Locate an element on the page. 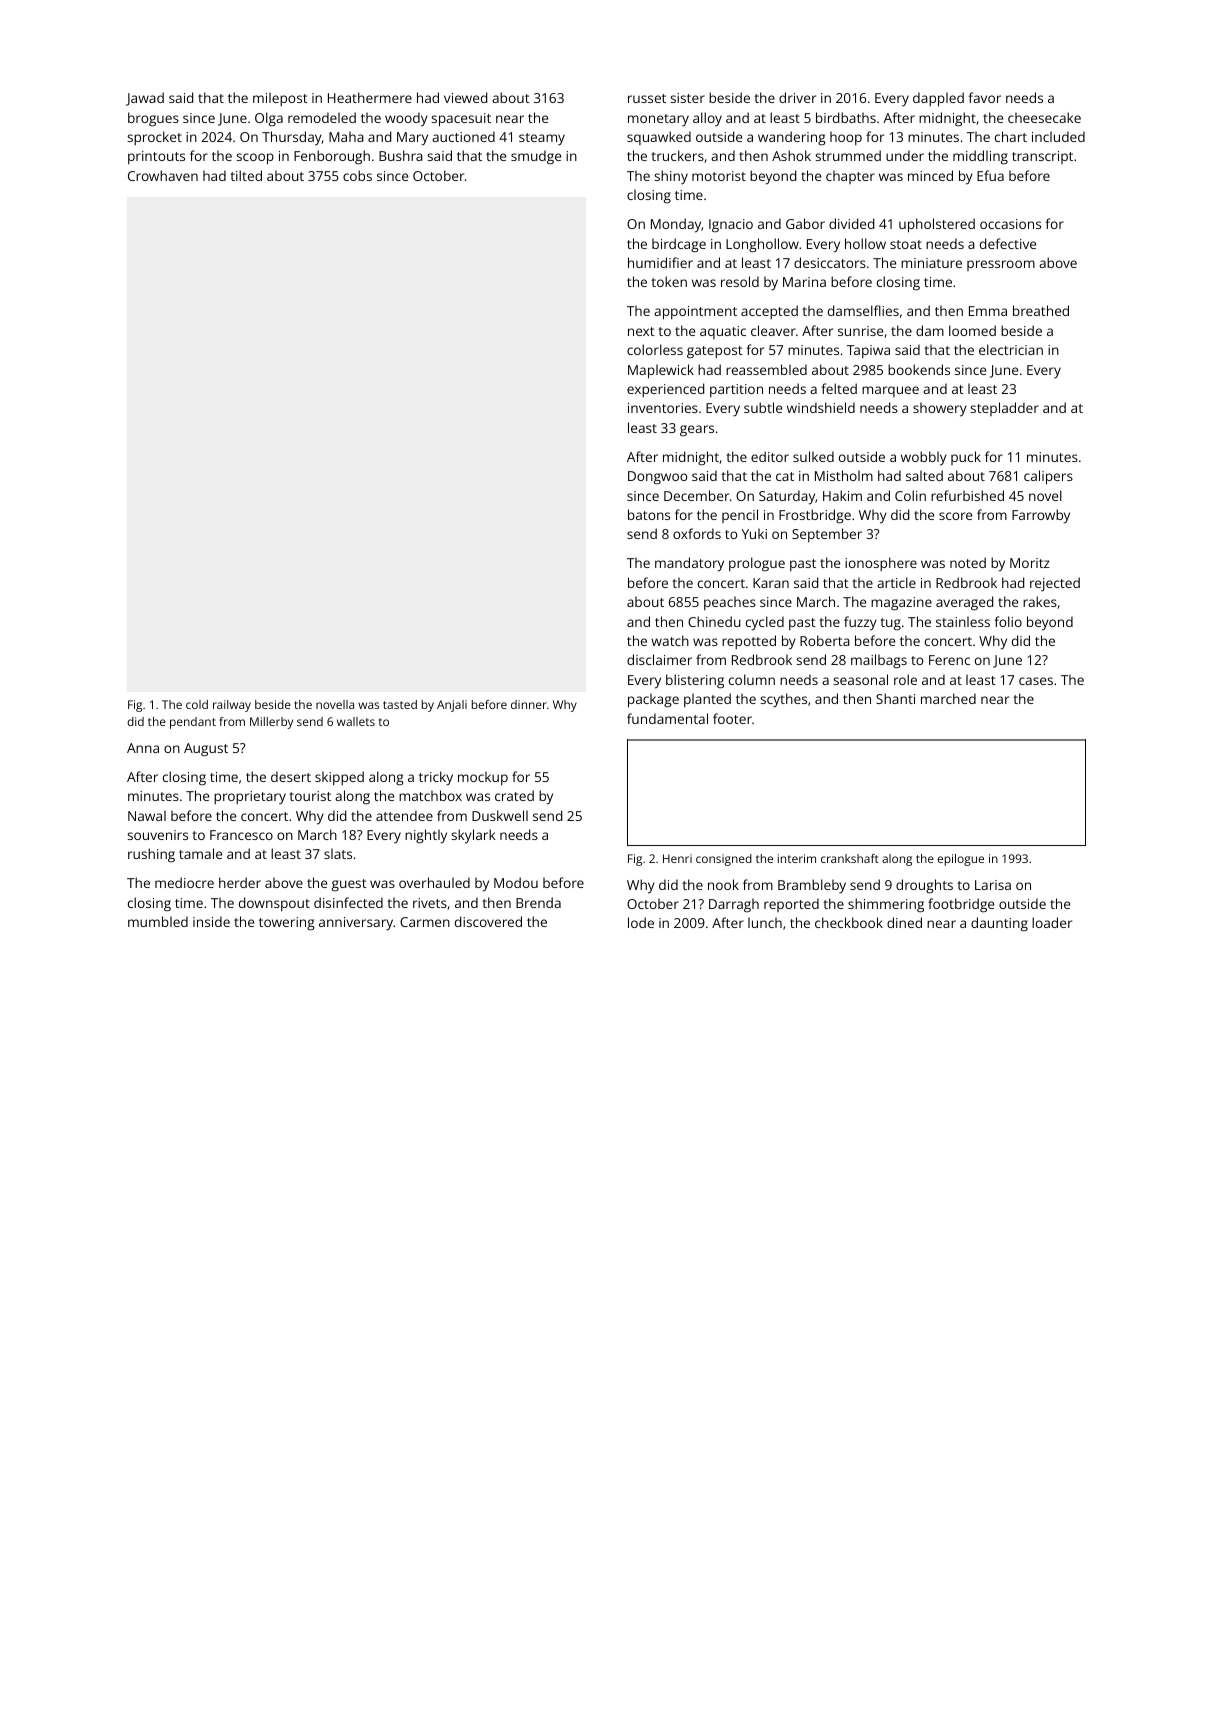 The height and width of the page is (1715, 1213). colorless is located at coordinates (655, 349).
